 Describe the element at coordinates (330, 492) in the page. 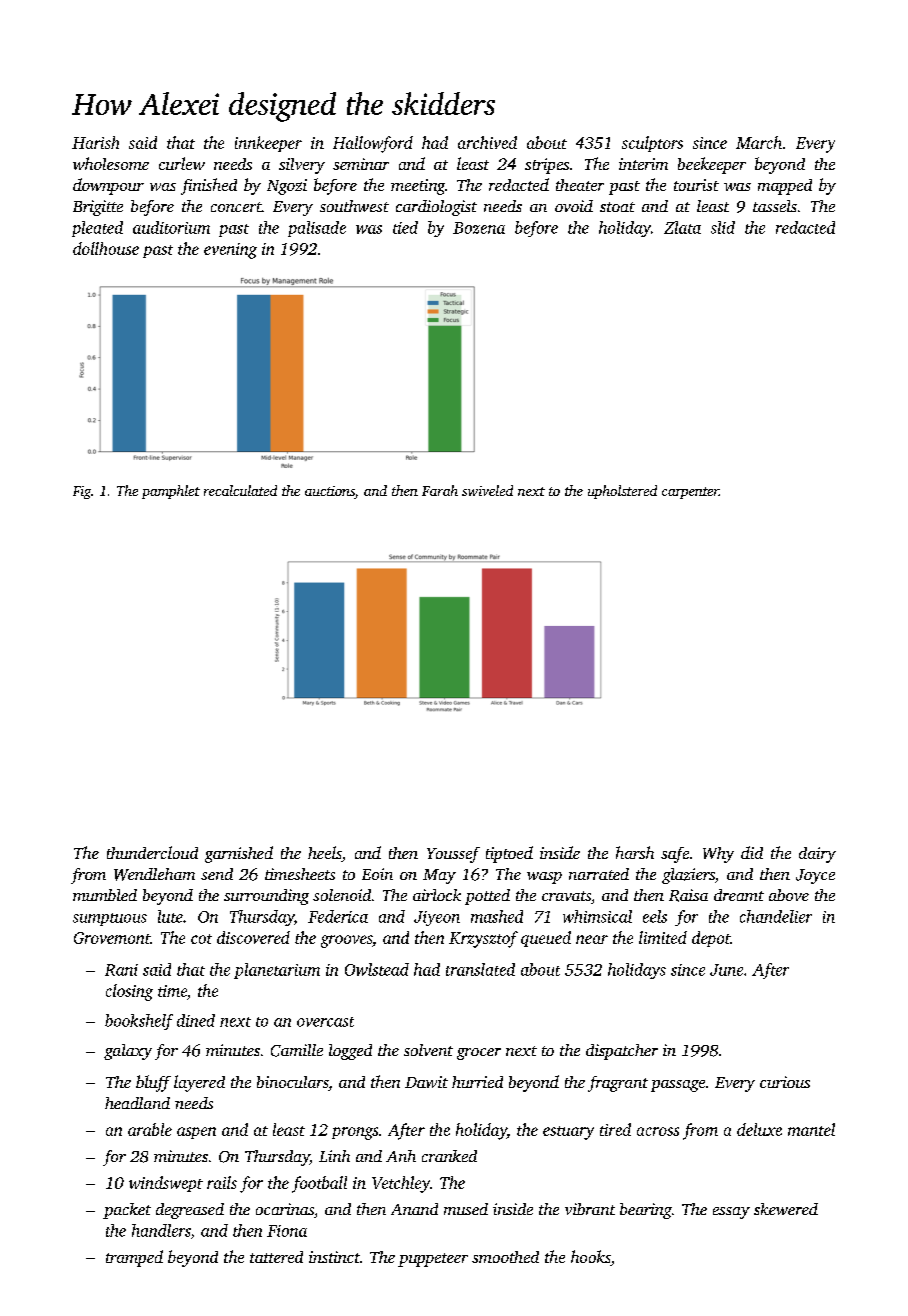

I see `auctions` at that location.
